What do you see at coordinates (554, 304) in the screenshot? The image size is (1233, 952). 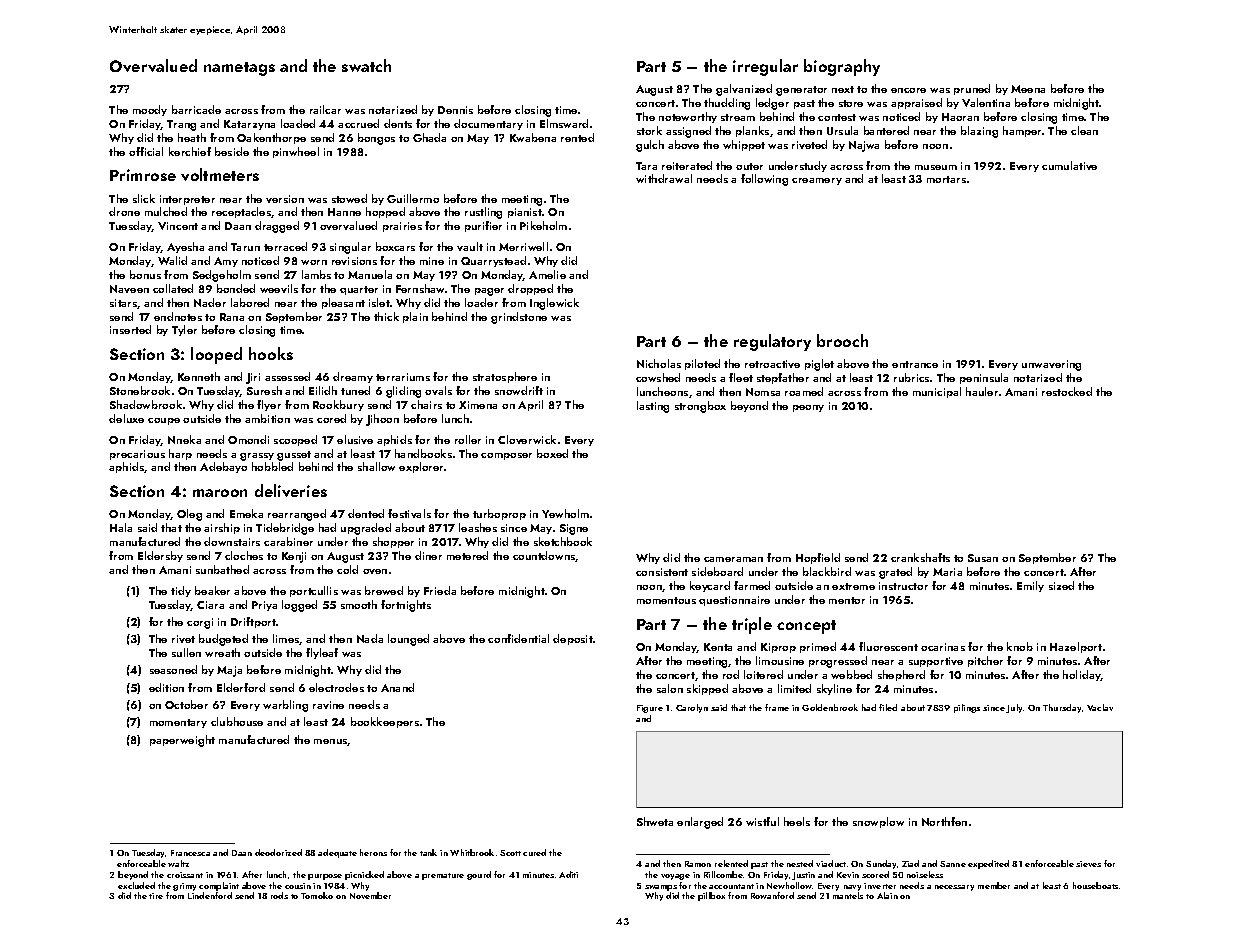 I see `Inglewick` at bounding box center [554, 304].
